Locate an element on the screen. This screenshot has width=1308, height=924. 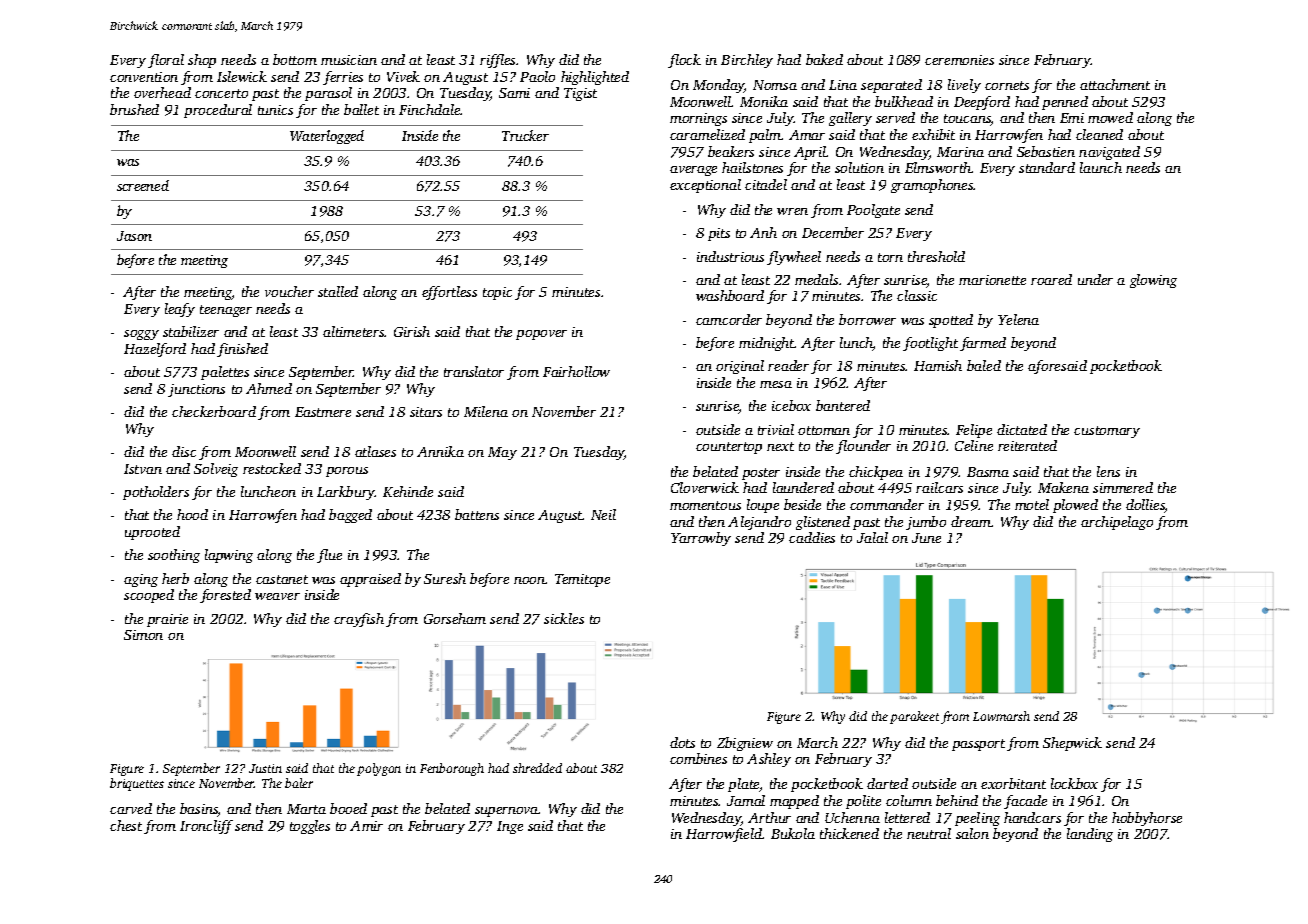
sickles is located at coordinates (564, 618).
